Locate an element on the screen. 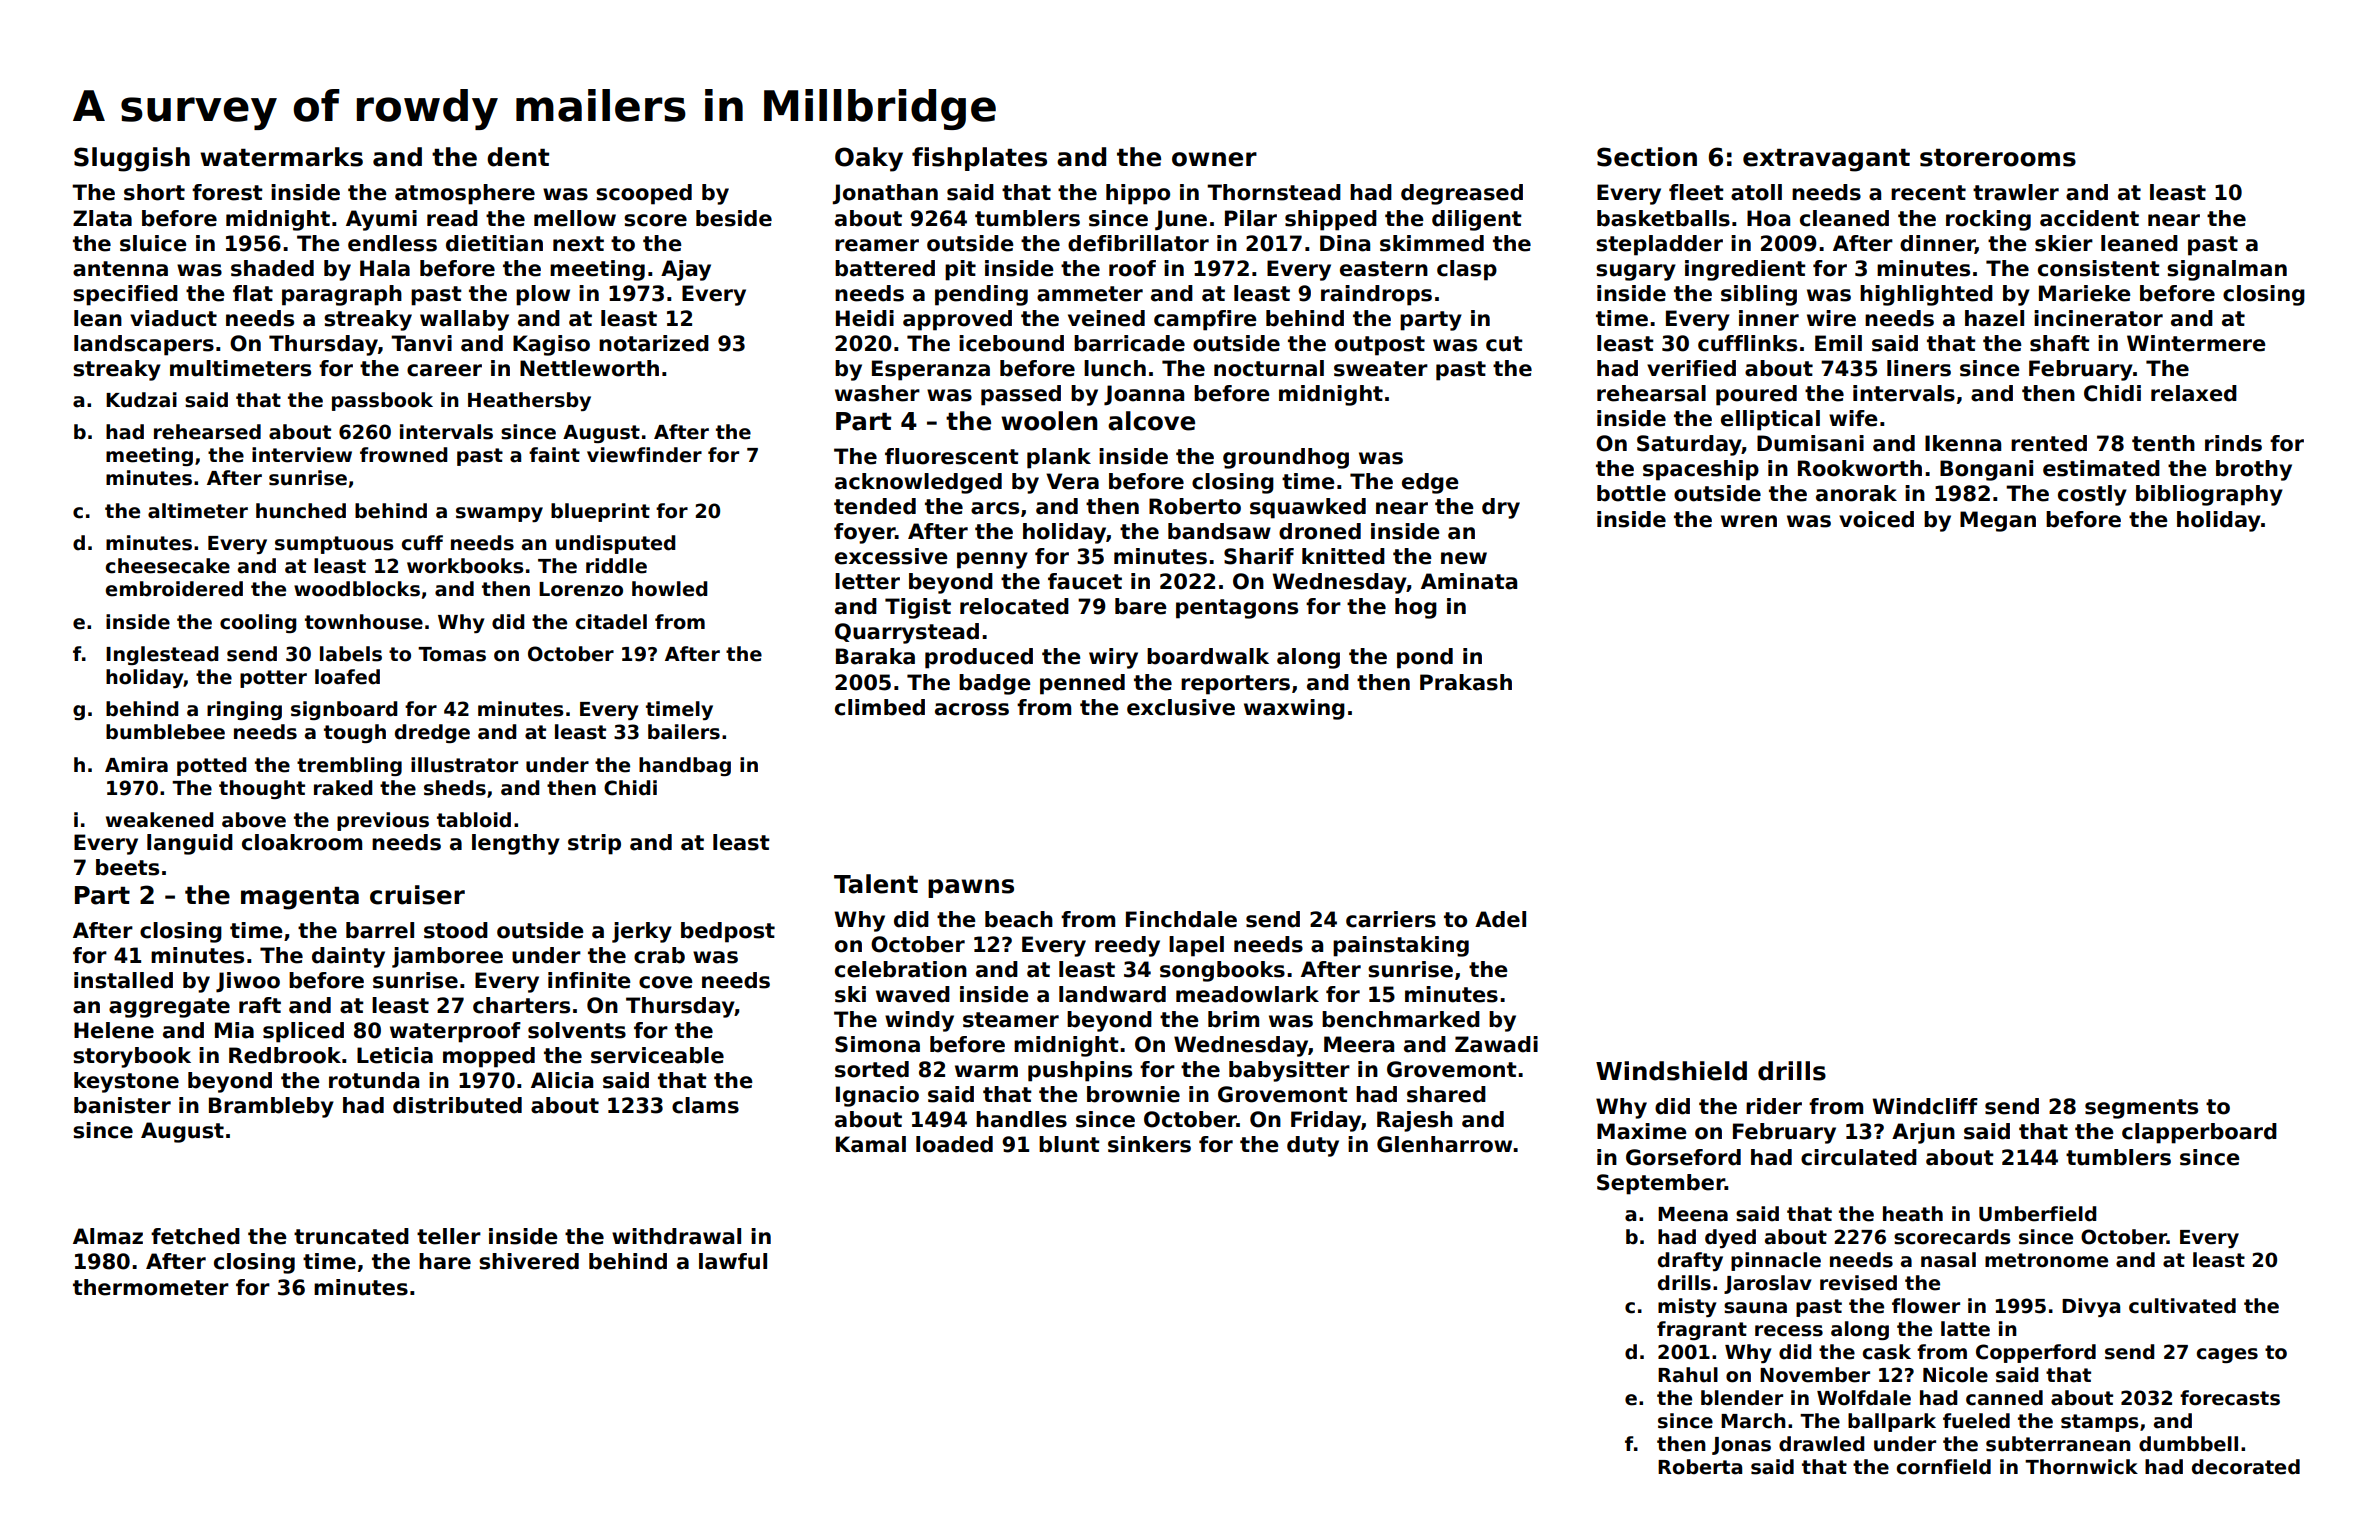 This screenshot has width=2380, height=1540. Prakash is located at coordinates (1466, 682).
